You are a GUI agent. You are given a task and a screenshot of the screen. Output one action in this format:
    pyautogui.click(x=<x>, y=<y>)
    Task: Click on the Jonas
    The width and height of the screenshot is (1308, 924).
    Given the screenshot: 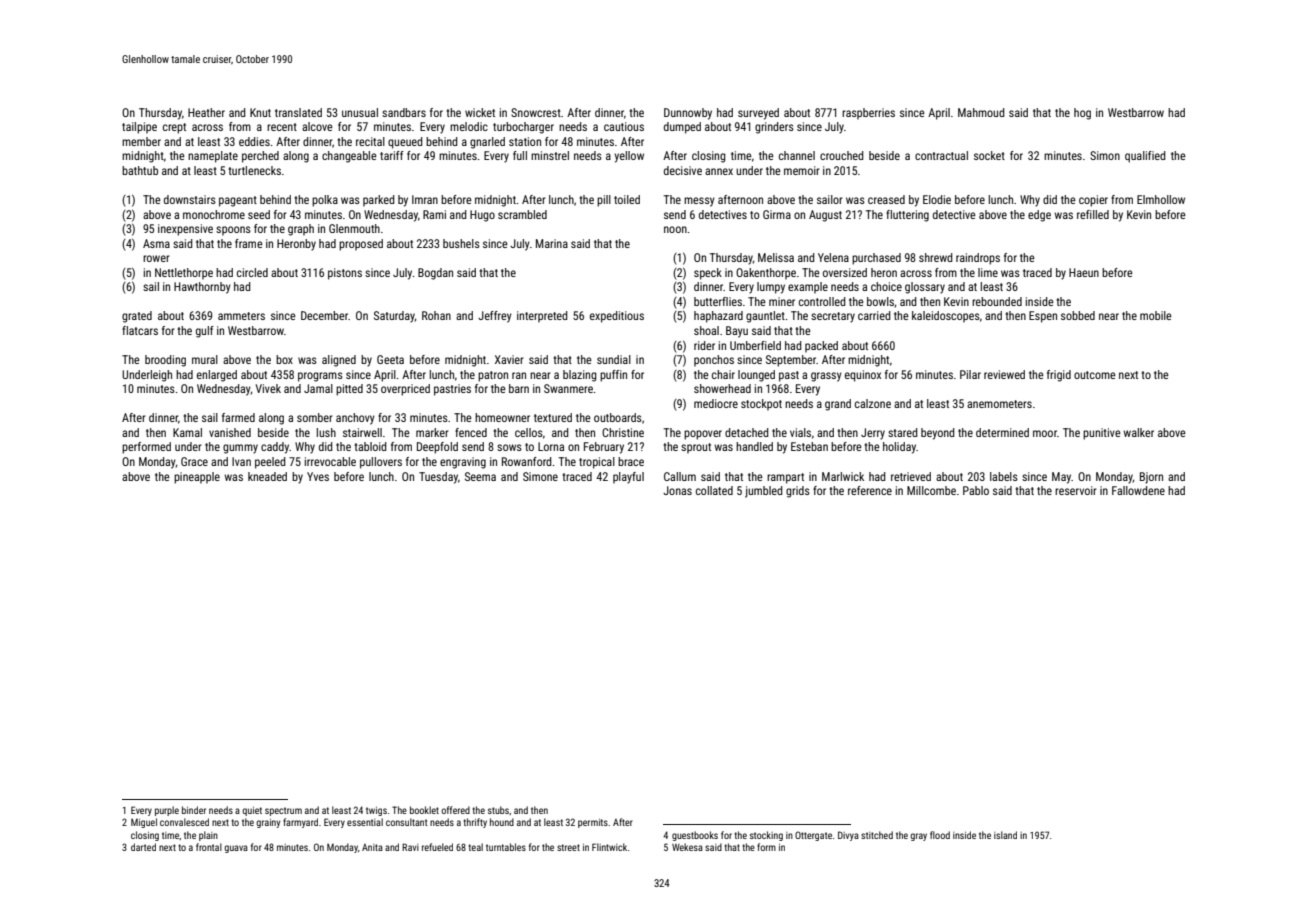 What is the action you would take?
    pyautogui.click(x=677, y=490)
